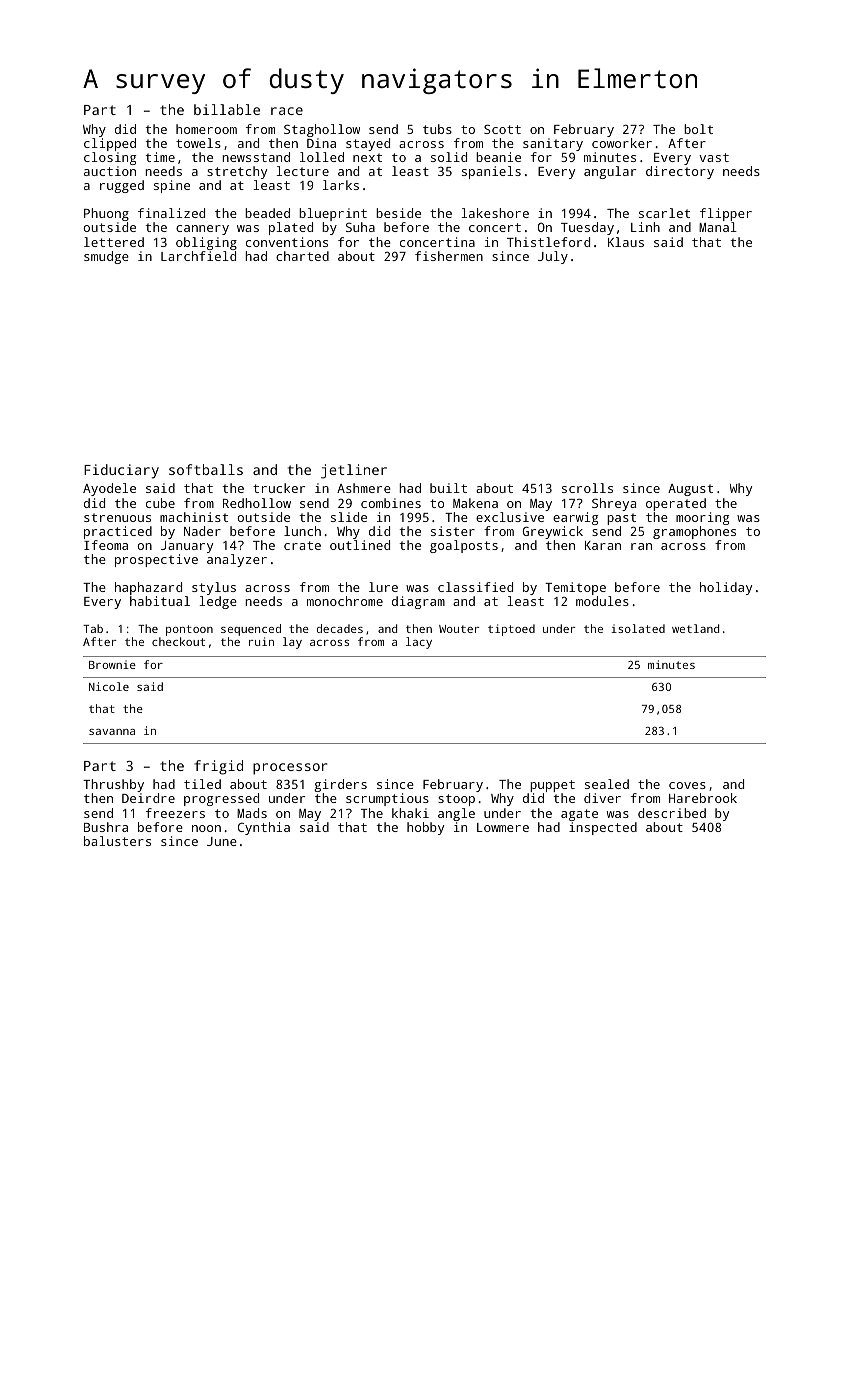 The width and height of the screenshot is (849, 1400). I want to click on built, so click(448, 488).
